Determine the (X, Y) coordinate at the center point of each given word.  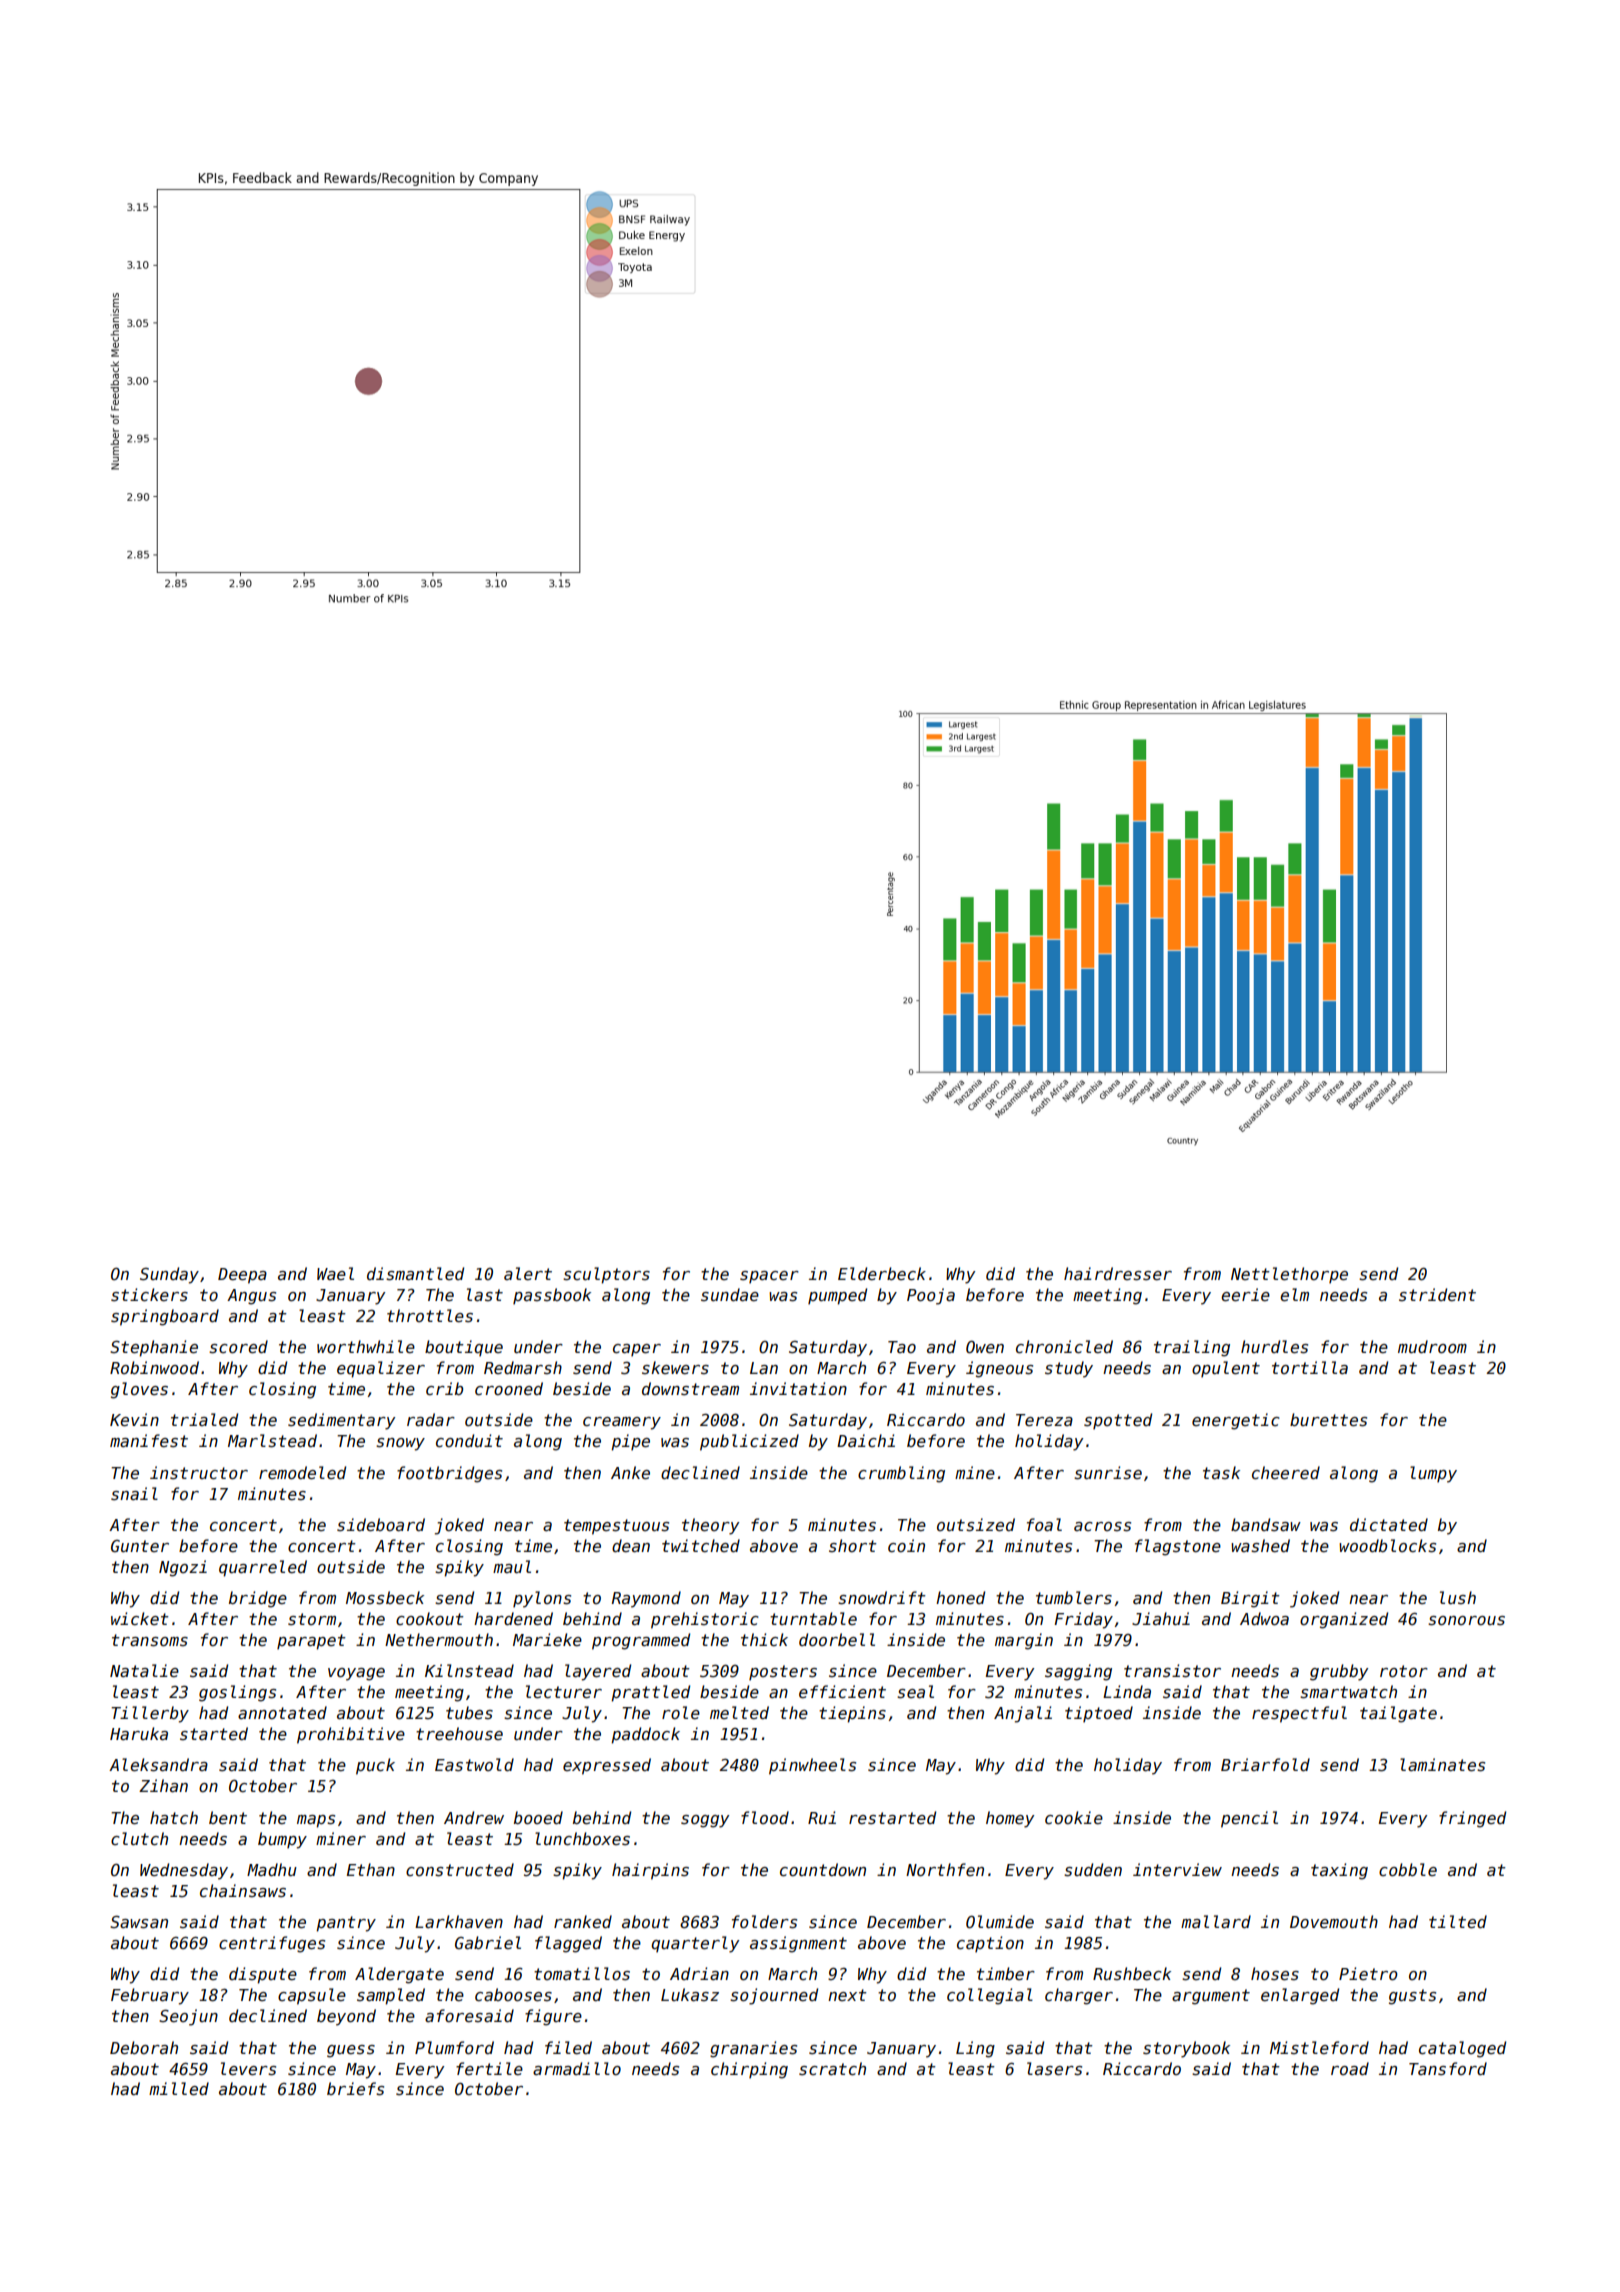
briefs (355, 2089)
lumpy (1433, 1474)
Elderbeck (882, 1274)
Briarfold (1265, 1764)
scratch (832, 2068)
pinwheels (812, 1766)
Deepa (242, 1276)
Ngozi (183, 1568)
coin (906, 1545)
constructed (460, 1870)
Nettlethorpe (1289, 1275)
